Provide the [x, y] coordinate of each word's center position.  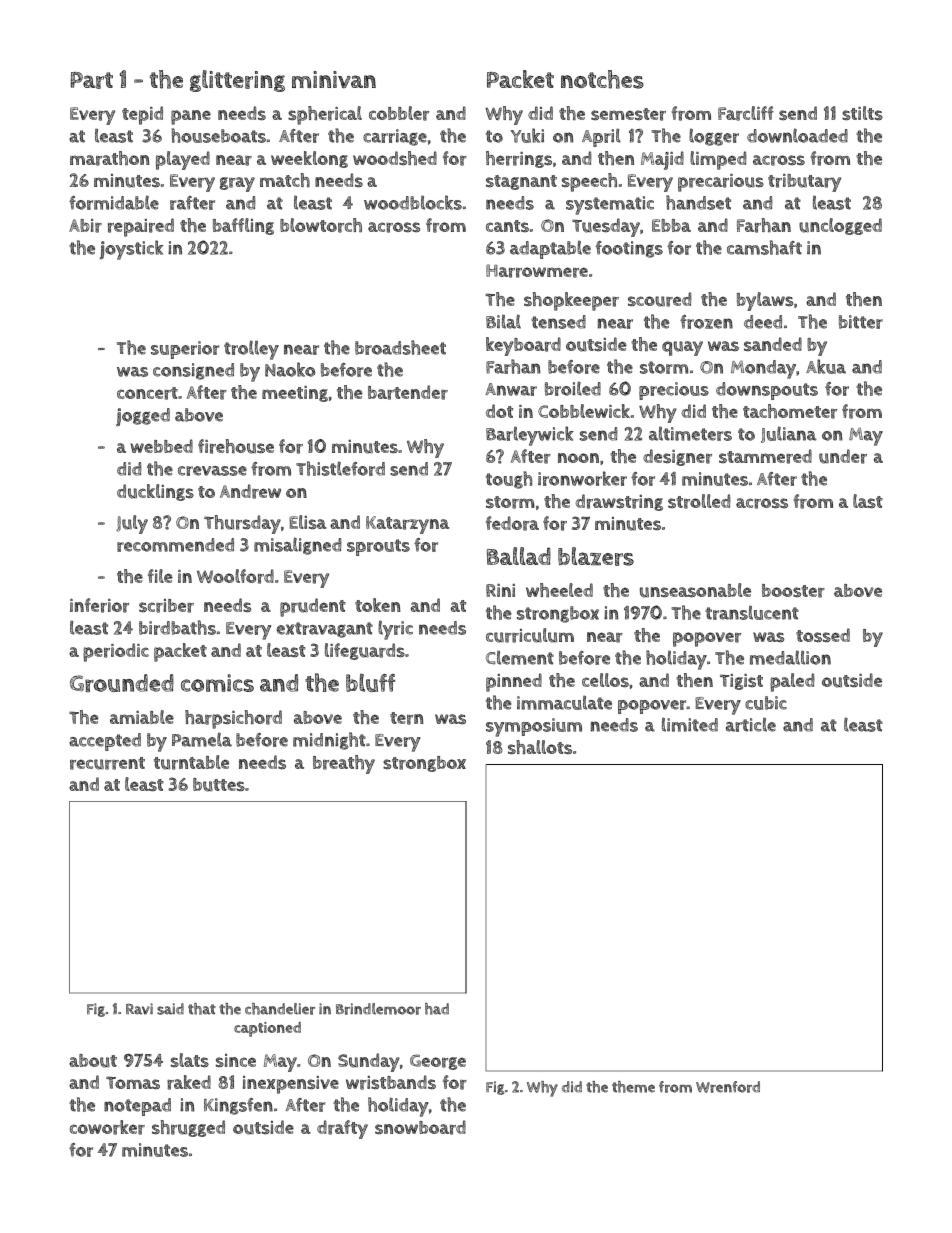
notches [602, 79]
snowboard [420, 1127]
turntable [191, 762]
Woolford [235, 576]
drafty [342, 1129]
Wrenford [728, 1087]
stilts [862, 113]
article [751, 725]
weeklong [309, 159]
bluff [370, 682]
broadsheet [400, 347]
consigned [193, 371]
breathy [344, 764]
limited [690, 725]
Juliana [789, 434]
